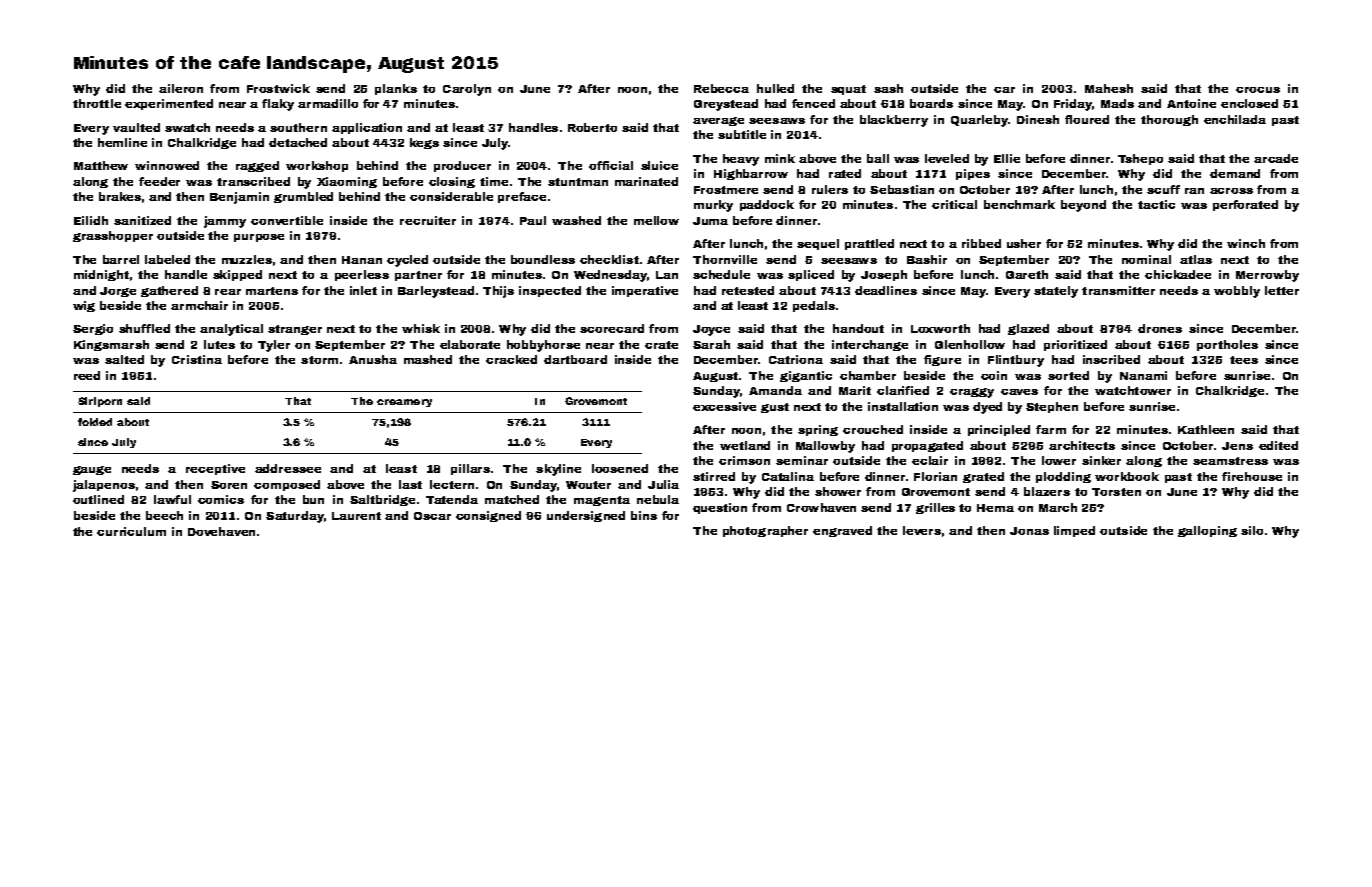 The width and height of the screenshot is (1372, 887). Describe the element at coordinates (721, 88) in the screenshot. I see `Rebecca` at that location.
